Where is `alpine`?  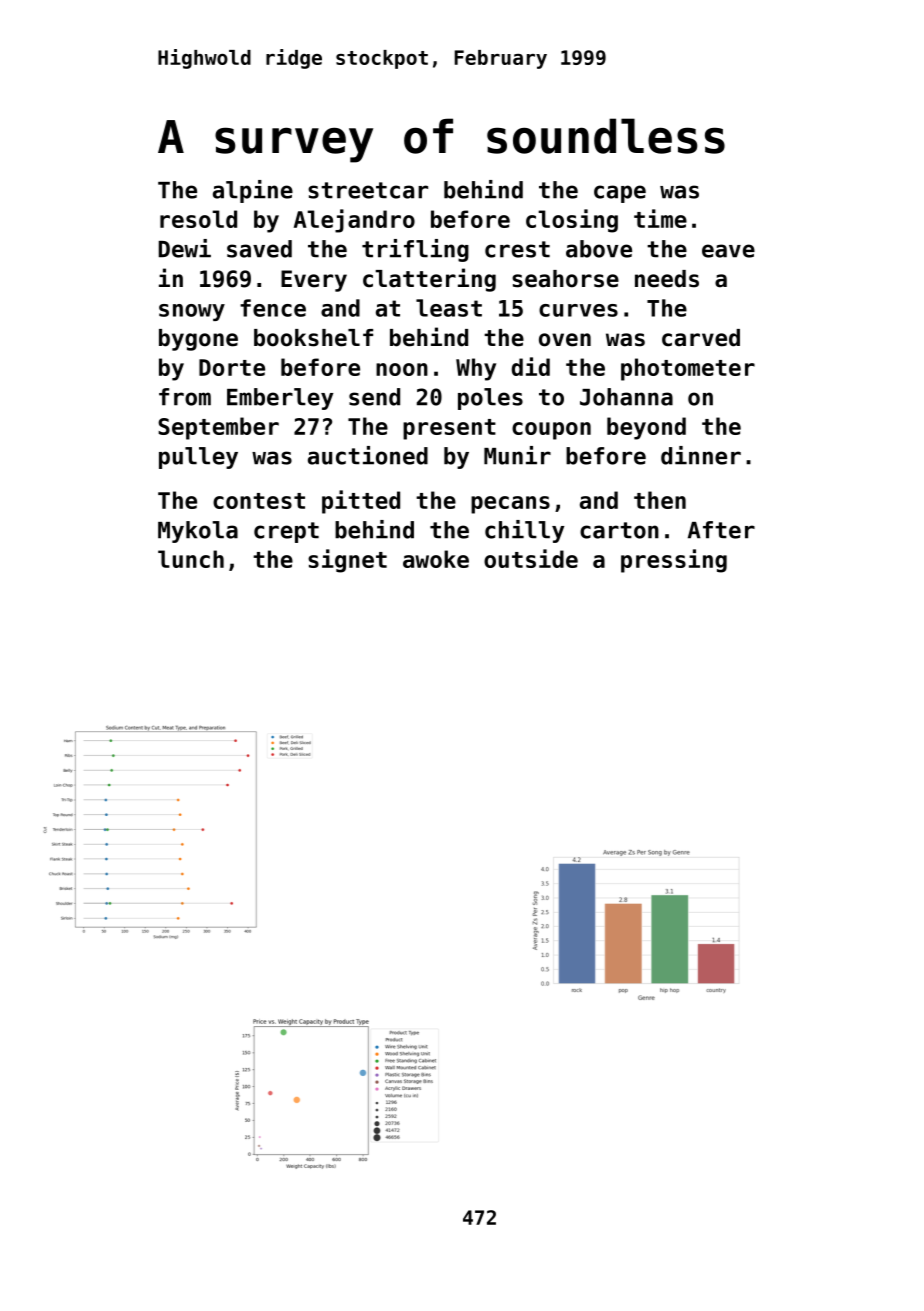
alpine is located at coordinates (253, 191).
